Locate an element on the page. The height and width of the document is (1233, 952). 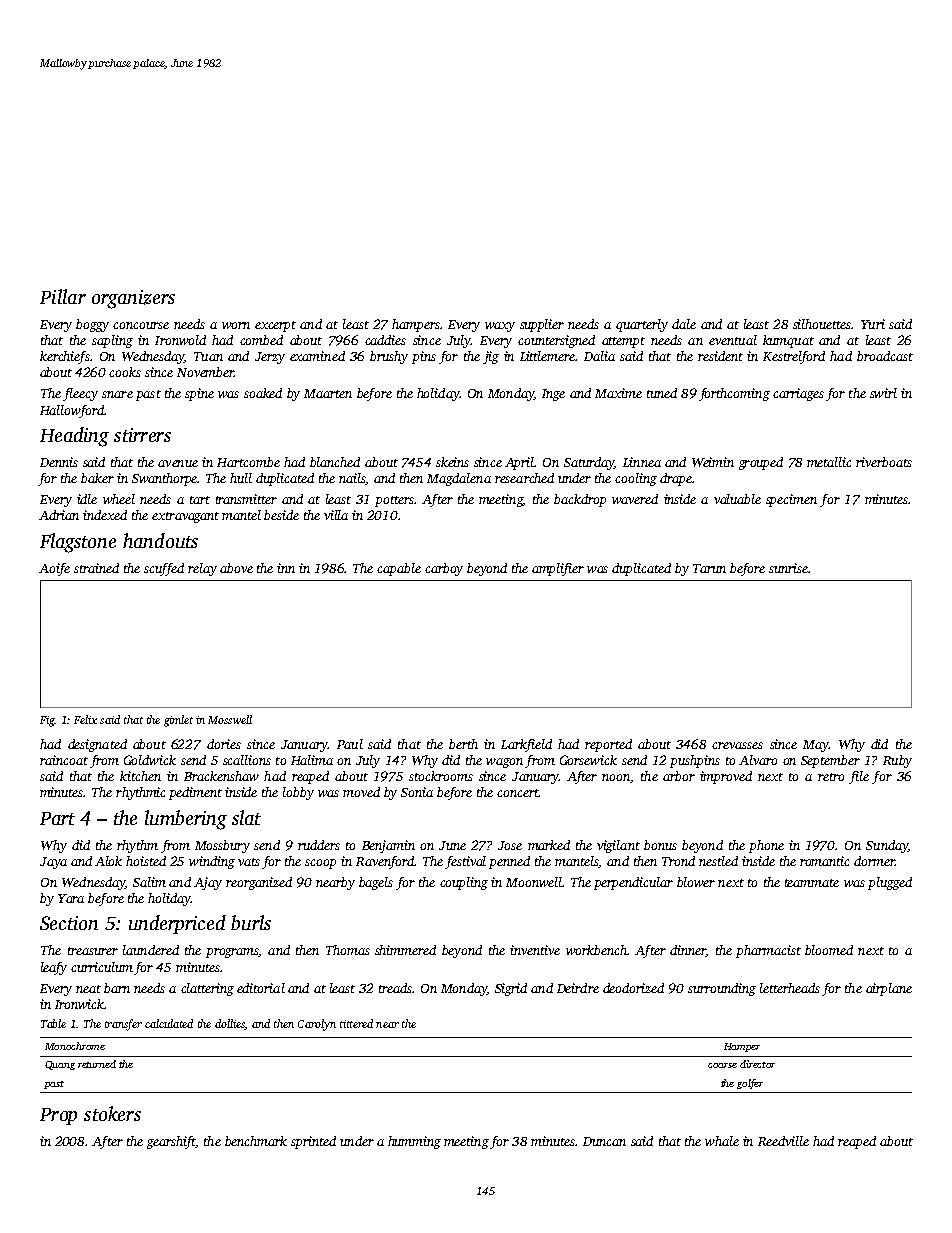
programs is located at coordinates (232, 953).
